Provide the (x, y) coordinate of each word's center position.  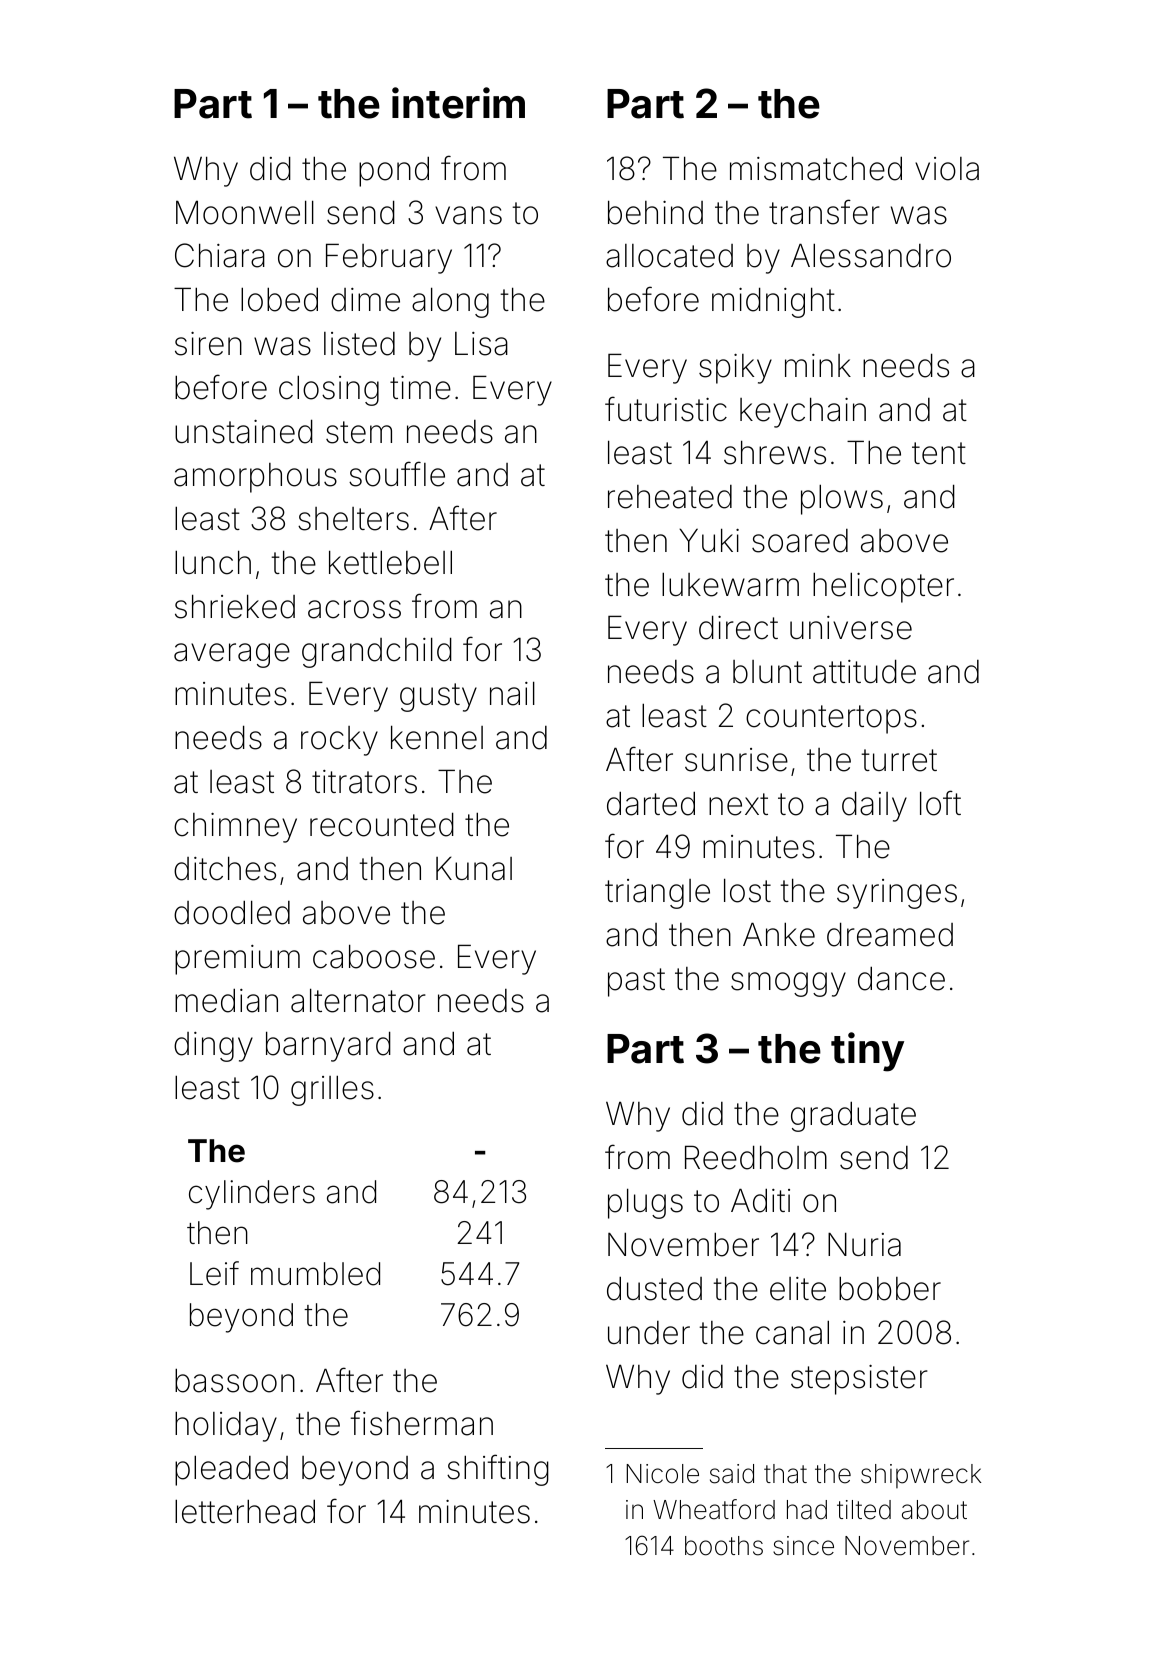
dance (901, 978)
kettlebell (390, 562)
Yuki (709, 540)
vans (468, 215)
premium (237, 960)
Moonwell (245, 212)
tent (939, 453)
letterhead (245, 1511)
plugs (645, 1203)
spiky (735, 369)
